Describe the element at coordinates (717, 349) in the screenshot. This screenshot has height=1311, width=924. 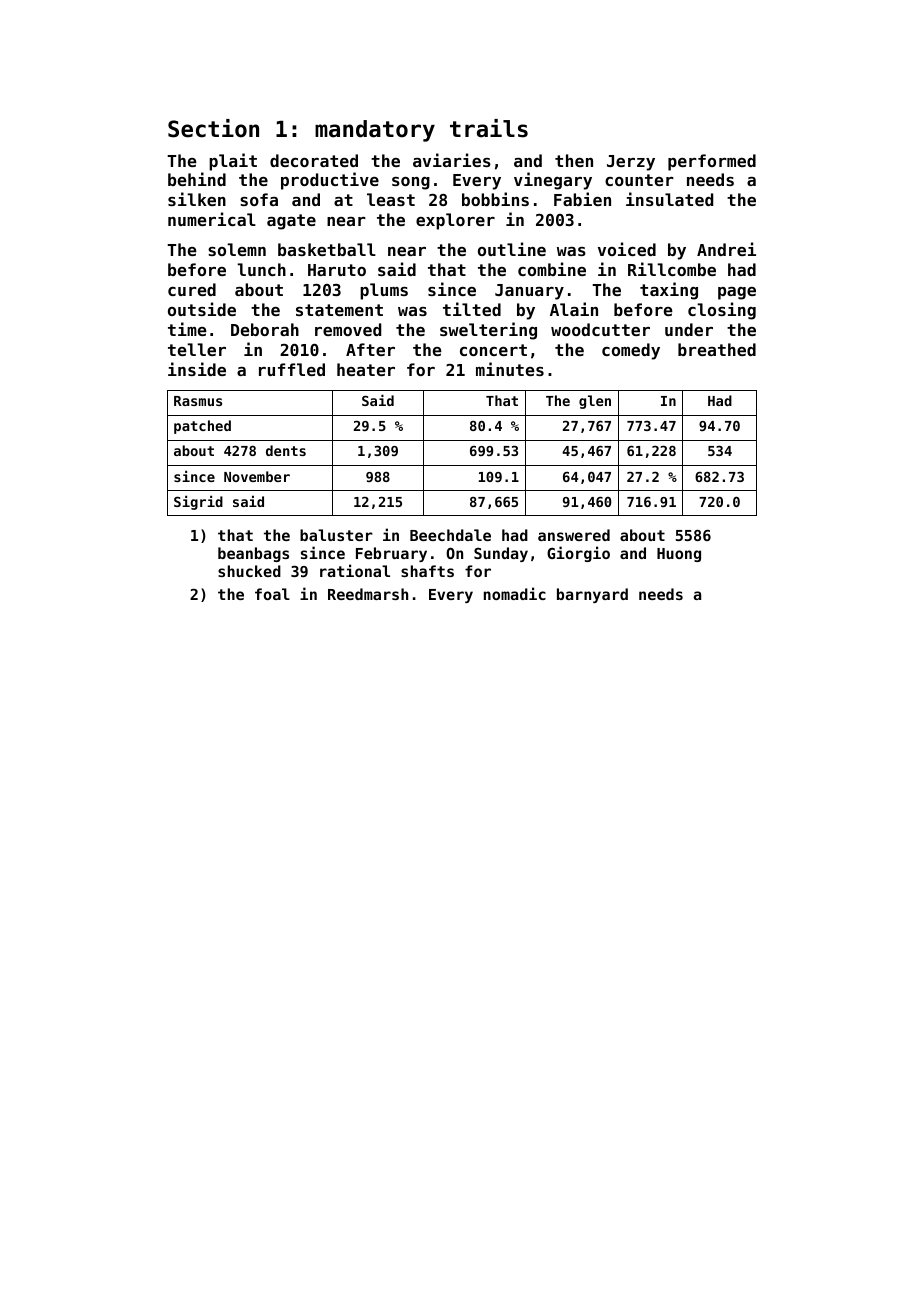
I see `breathed` at that location.
